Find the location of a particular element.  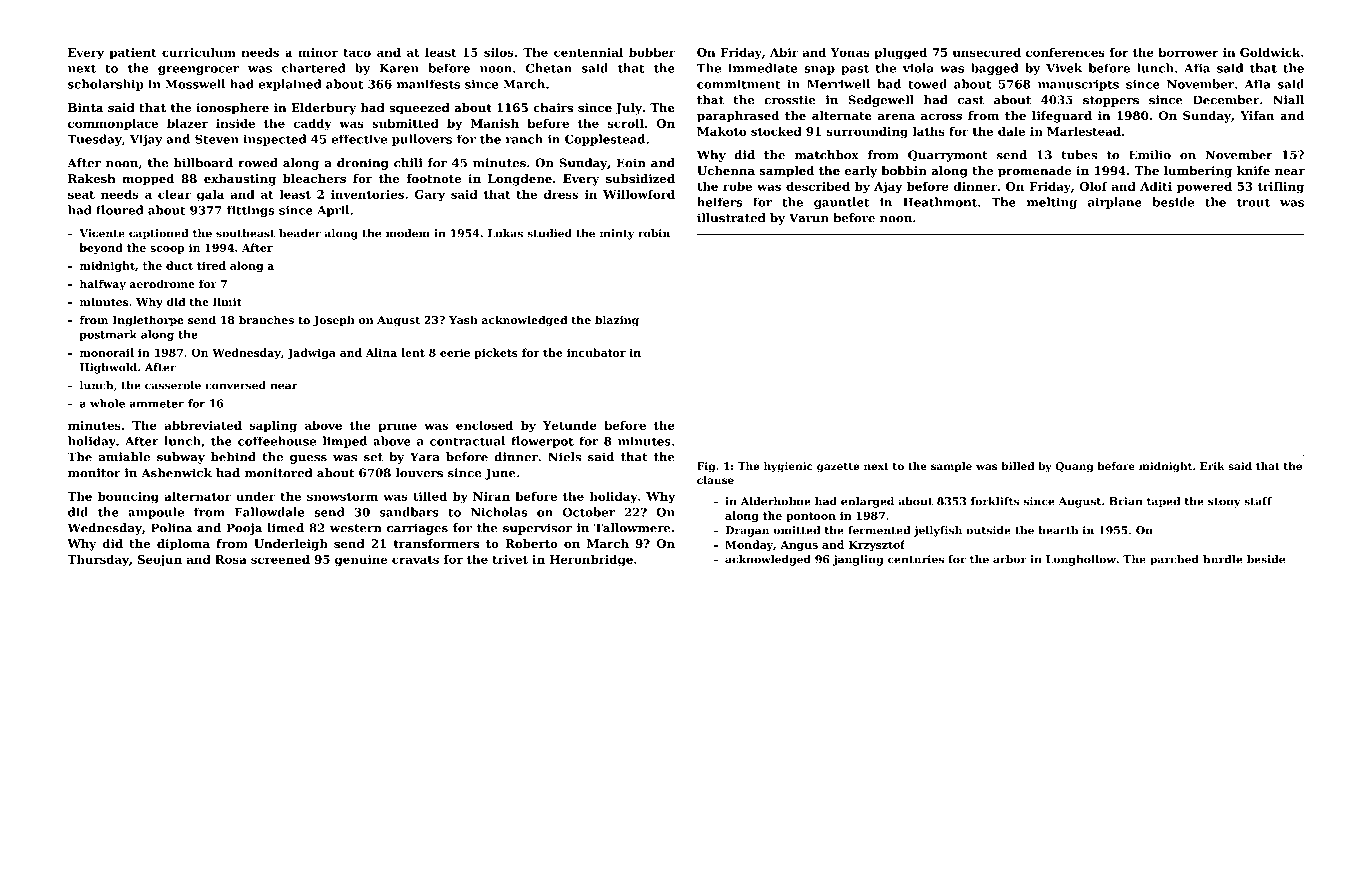

Erik is located at coordinates (1212, 466).
